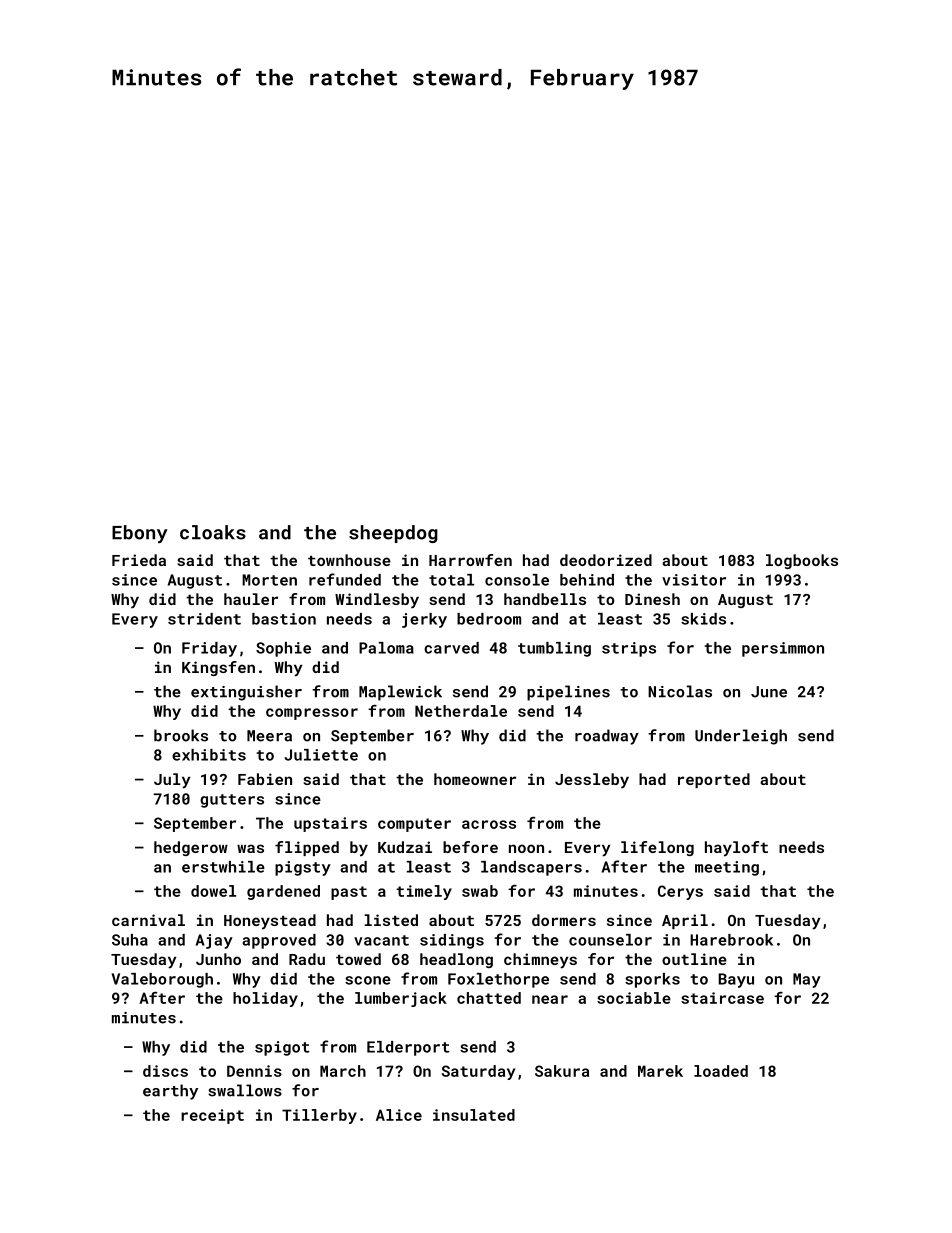  What do you see at coordinates (606, 560) in the screenshot?
I see `deodorized` at bounding box center [606, 560].
